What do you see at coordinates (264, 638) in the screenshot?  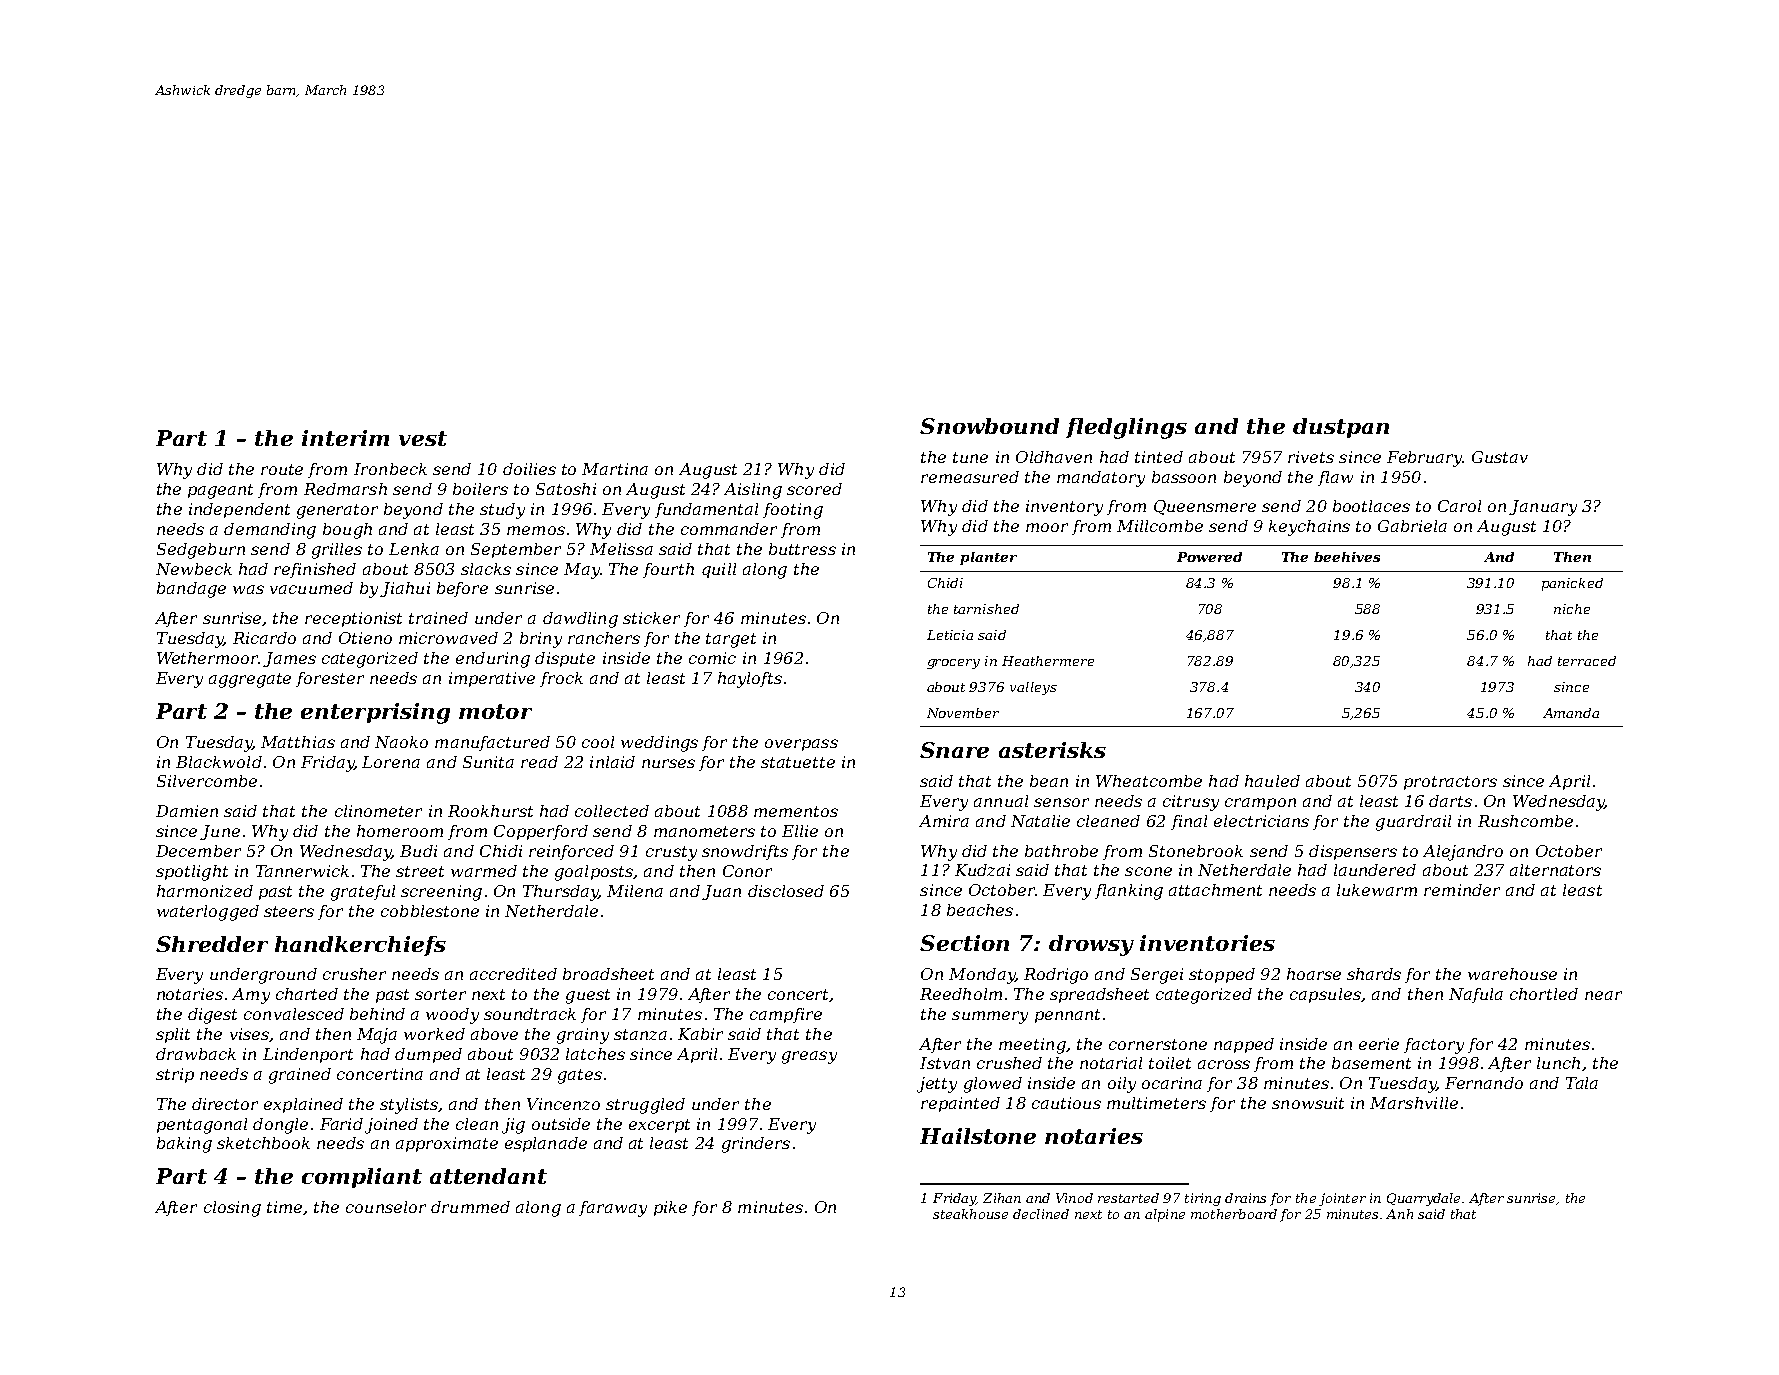 I see `Ricardo` at bounding box center [264, 638].
